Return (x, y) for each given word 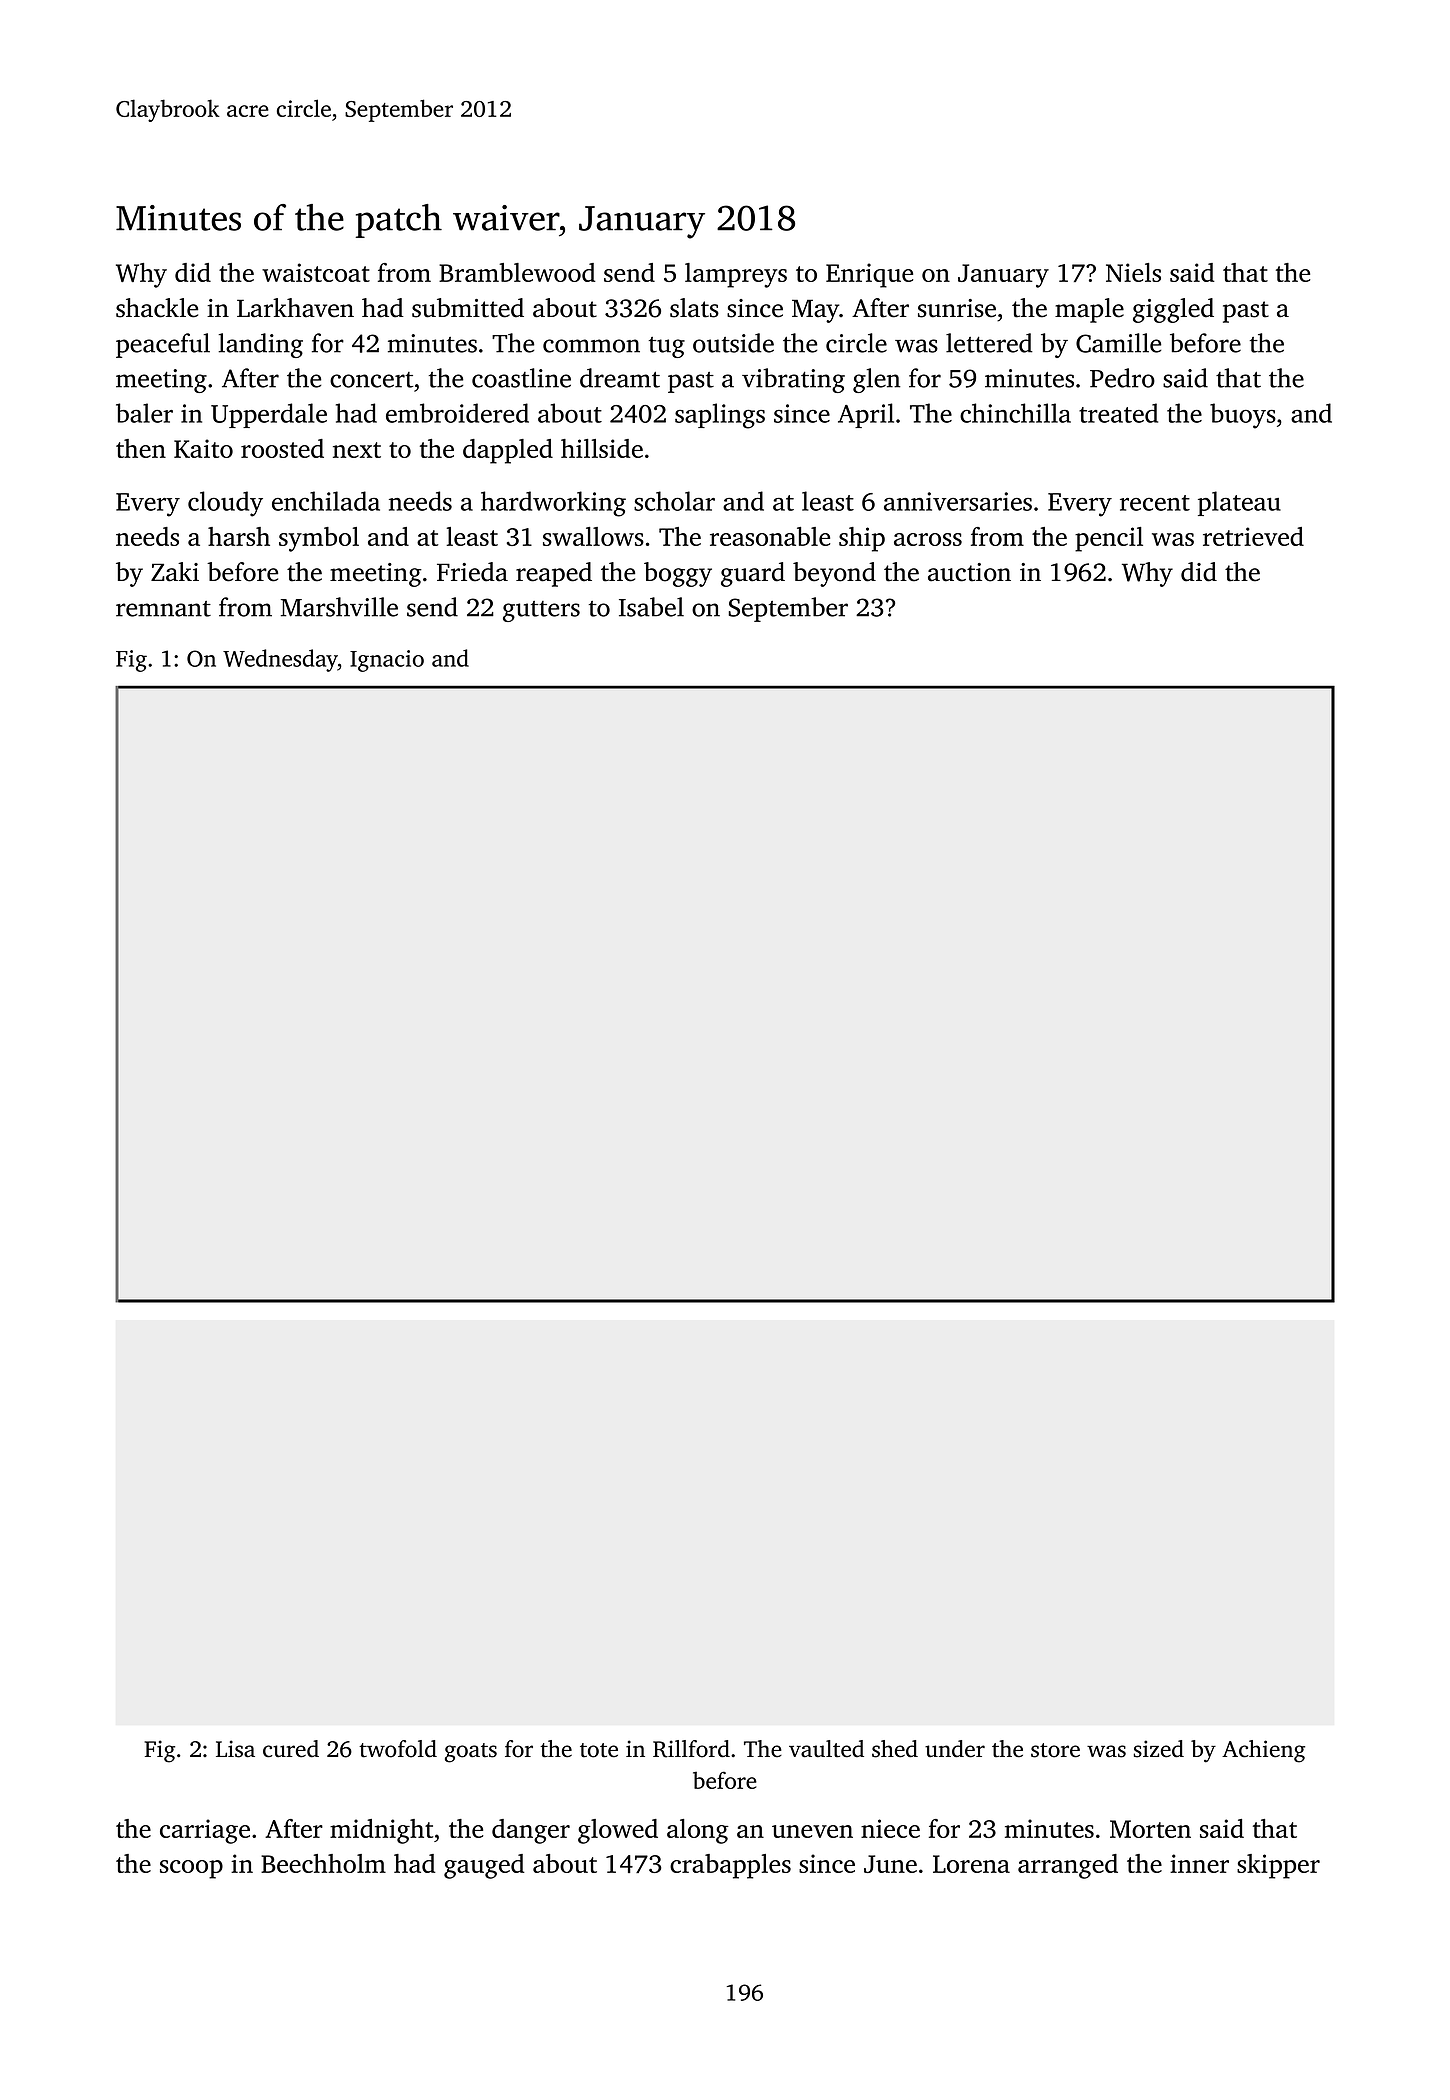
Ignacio (387, 661)
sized (1159, 1749)
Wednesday (280, 660)
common (591, 346)
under (955, 1749)
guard (753, 574)
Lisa (235, 1749)
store (1055, 1750)
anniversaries (958, 501)
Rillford (691, 1749)
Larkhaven (295, 308)
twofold (398, 1749)
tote (599, 1750)
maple (1089, 310)
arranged (1068, 1866)
